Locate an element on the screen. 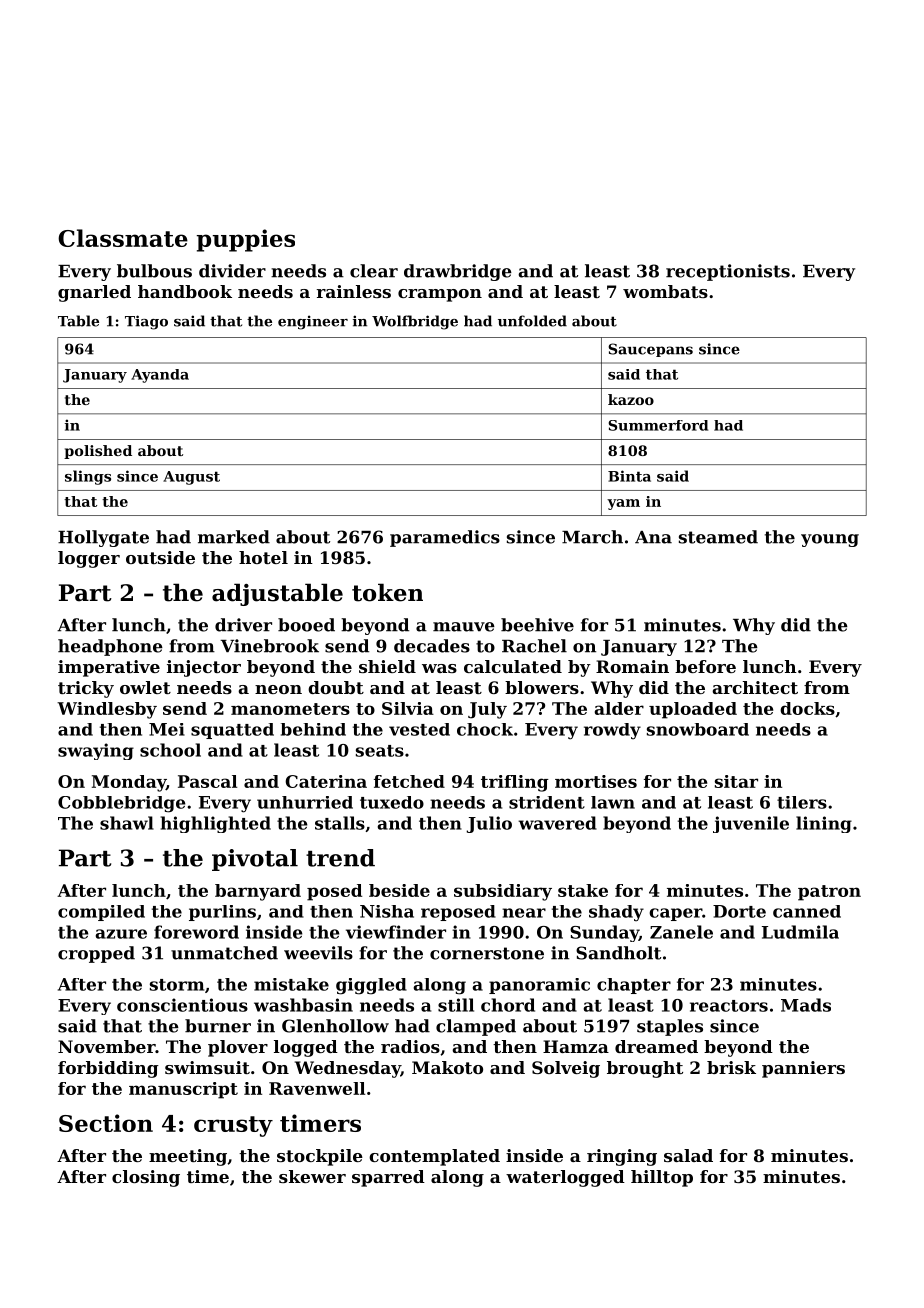 This screenshot has width=924, height=1308. Ludmila is located at coordinates (800, 932).
